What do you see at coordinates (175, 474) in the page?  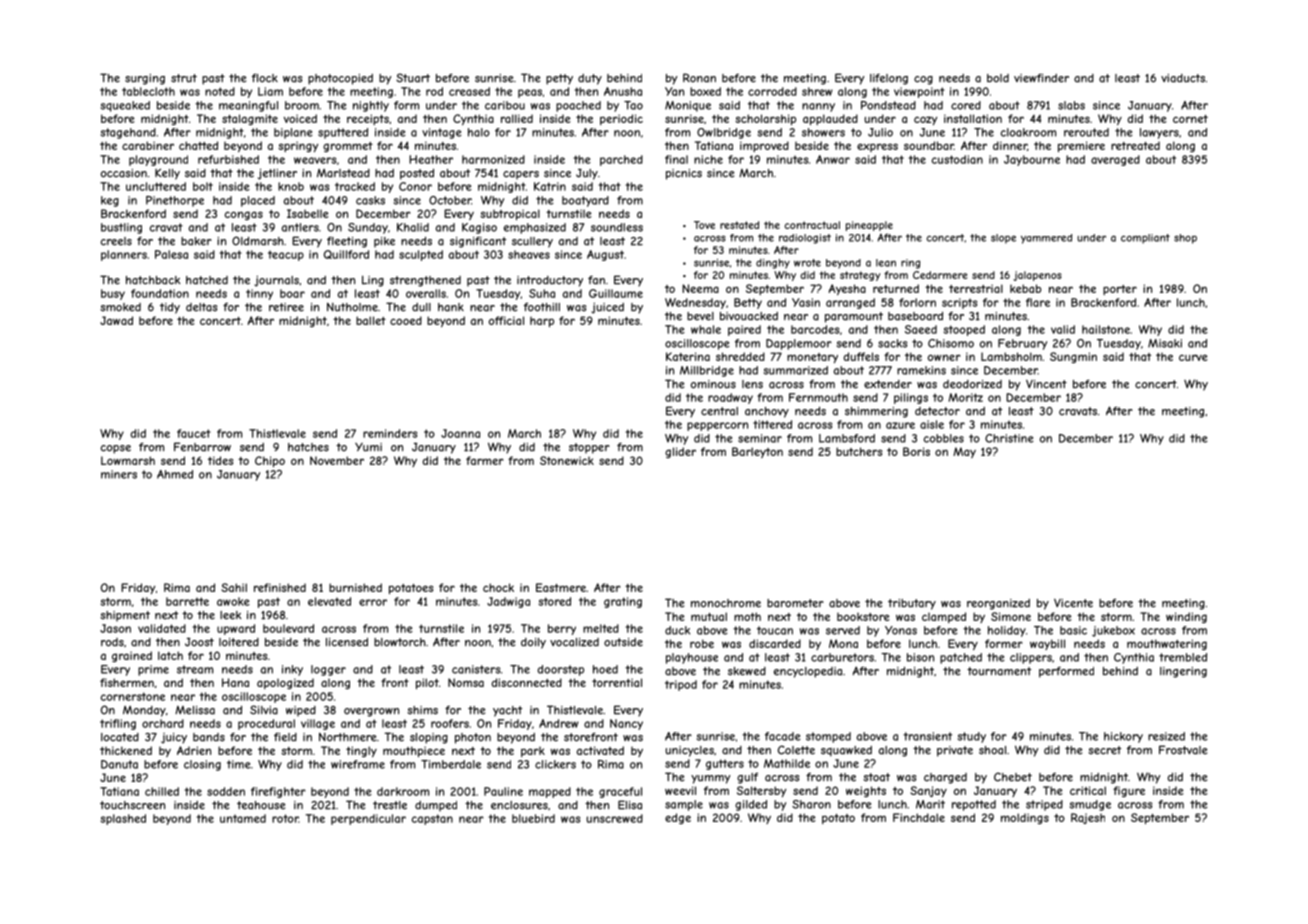 I see `Ahmed` at bounding box center [175, 474].
